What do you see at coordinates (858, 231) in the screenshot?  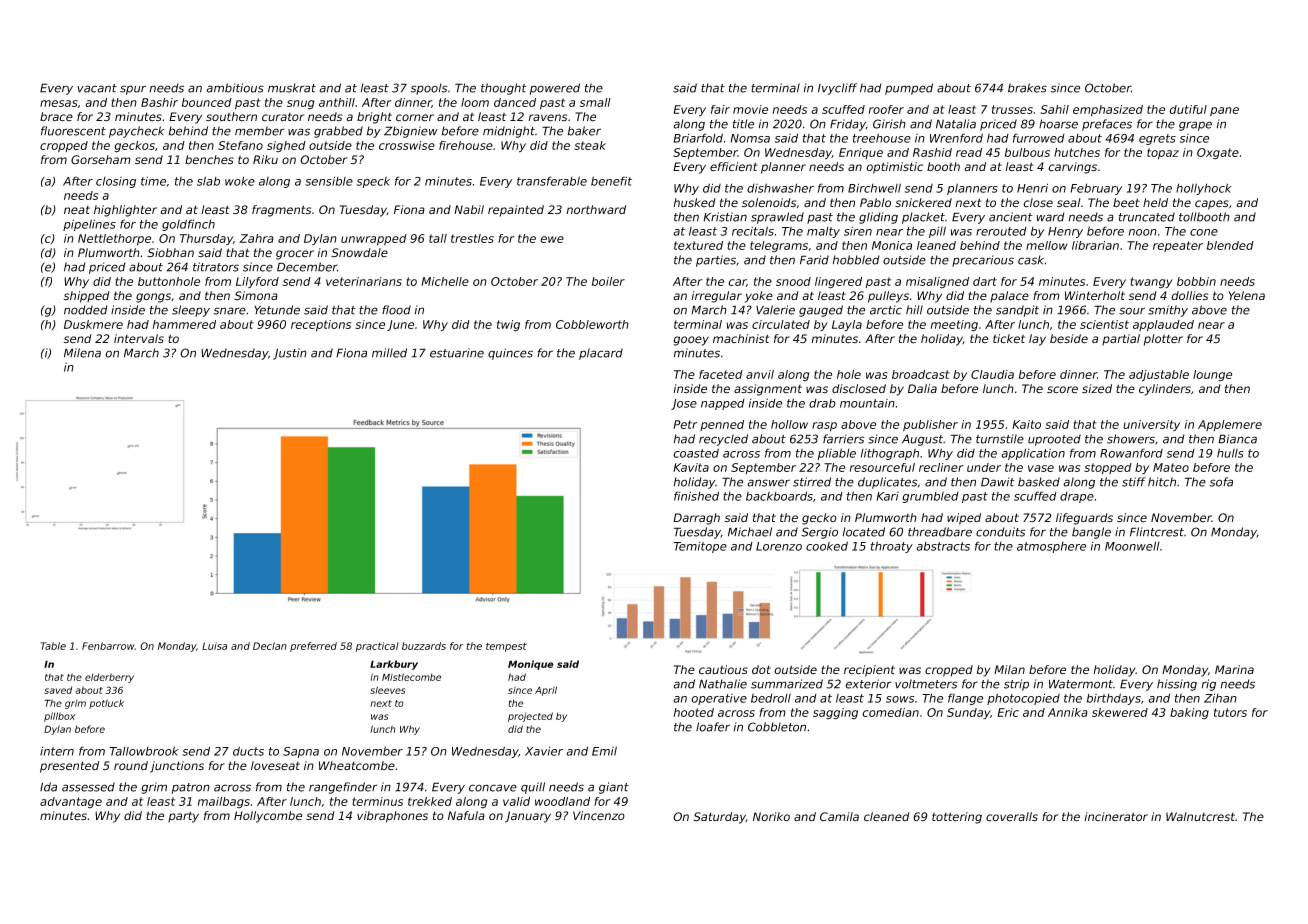 I see `siren` at bounding box center [858, 231].
